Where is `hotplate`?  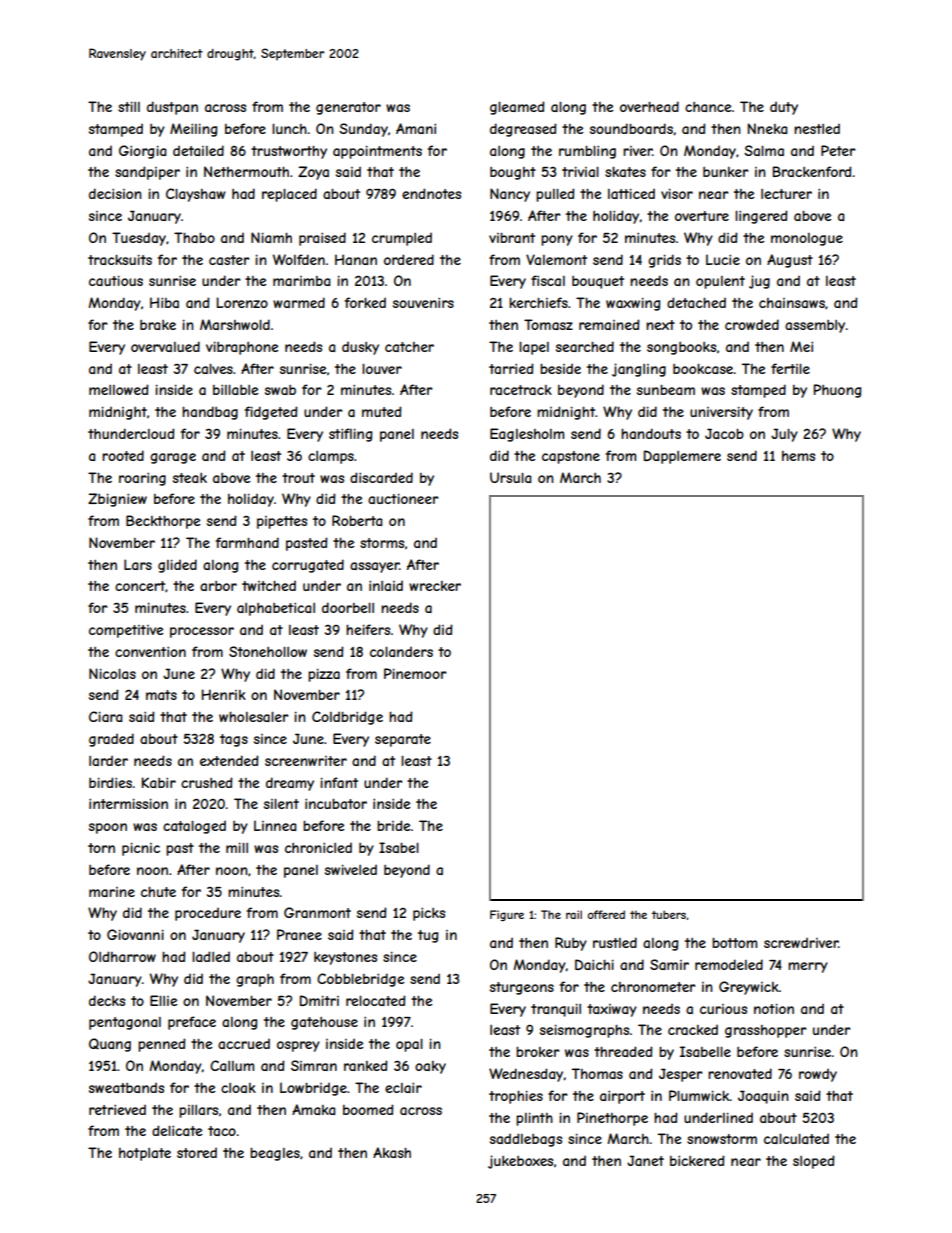 hotplate is located at coordinates (145, 1154).
